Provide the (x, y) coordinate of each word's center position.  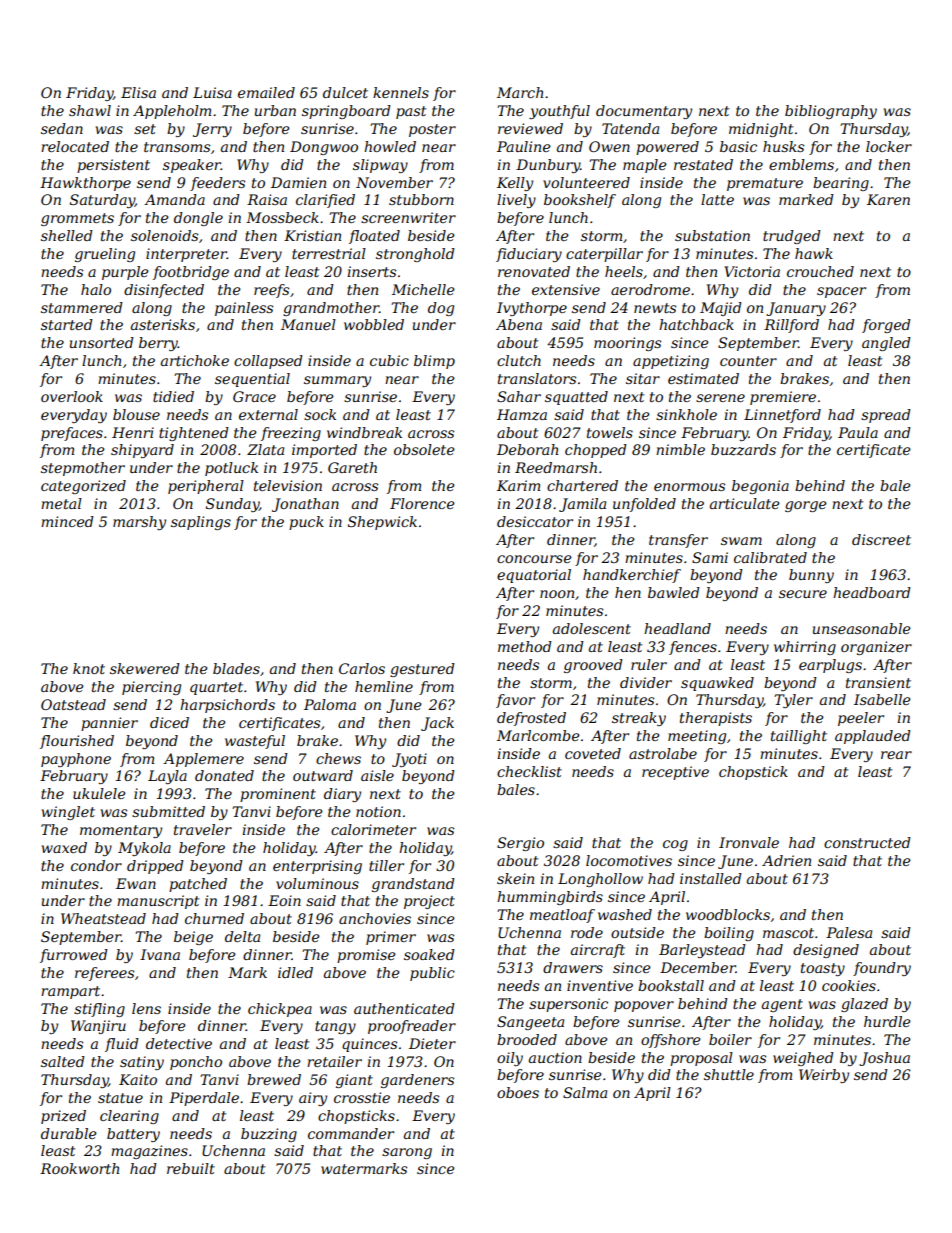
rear (896, 755)
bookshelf (580, 201)
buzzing (269, 1135)
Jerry (212, 130)
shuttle (729, 1074)
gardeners (417, 1081)
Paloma (330, 704)
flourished (77, 742)
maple (645, 166)
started (67, 324)
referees (104, 974)
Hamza (522, 415)
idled (295, 972)
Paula (858, 432)
